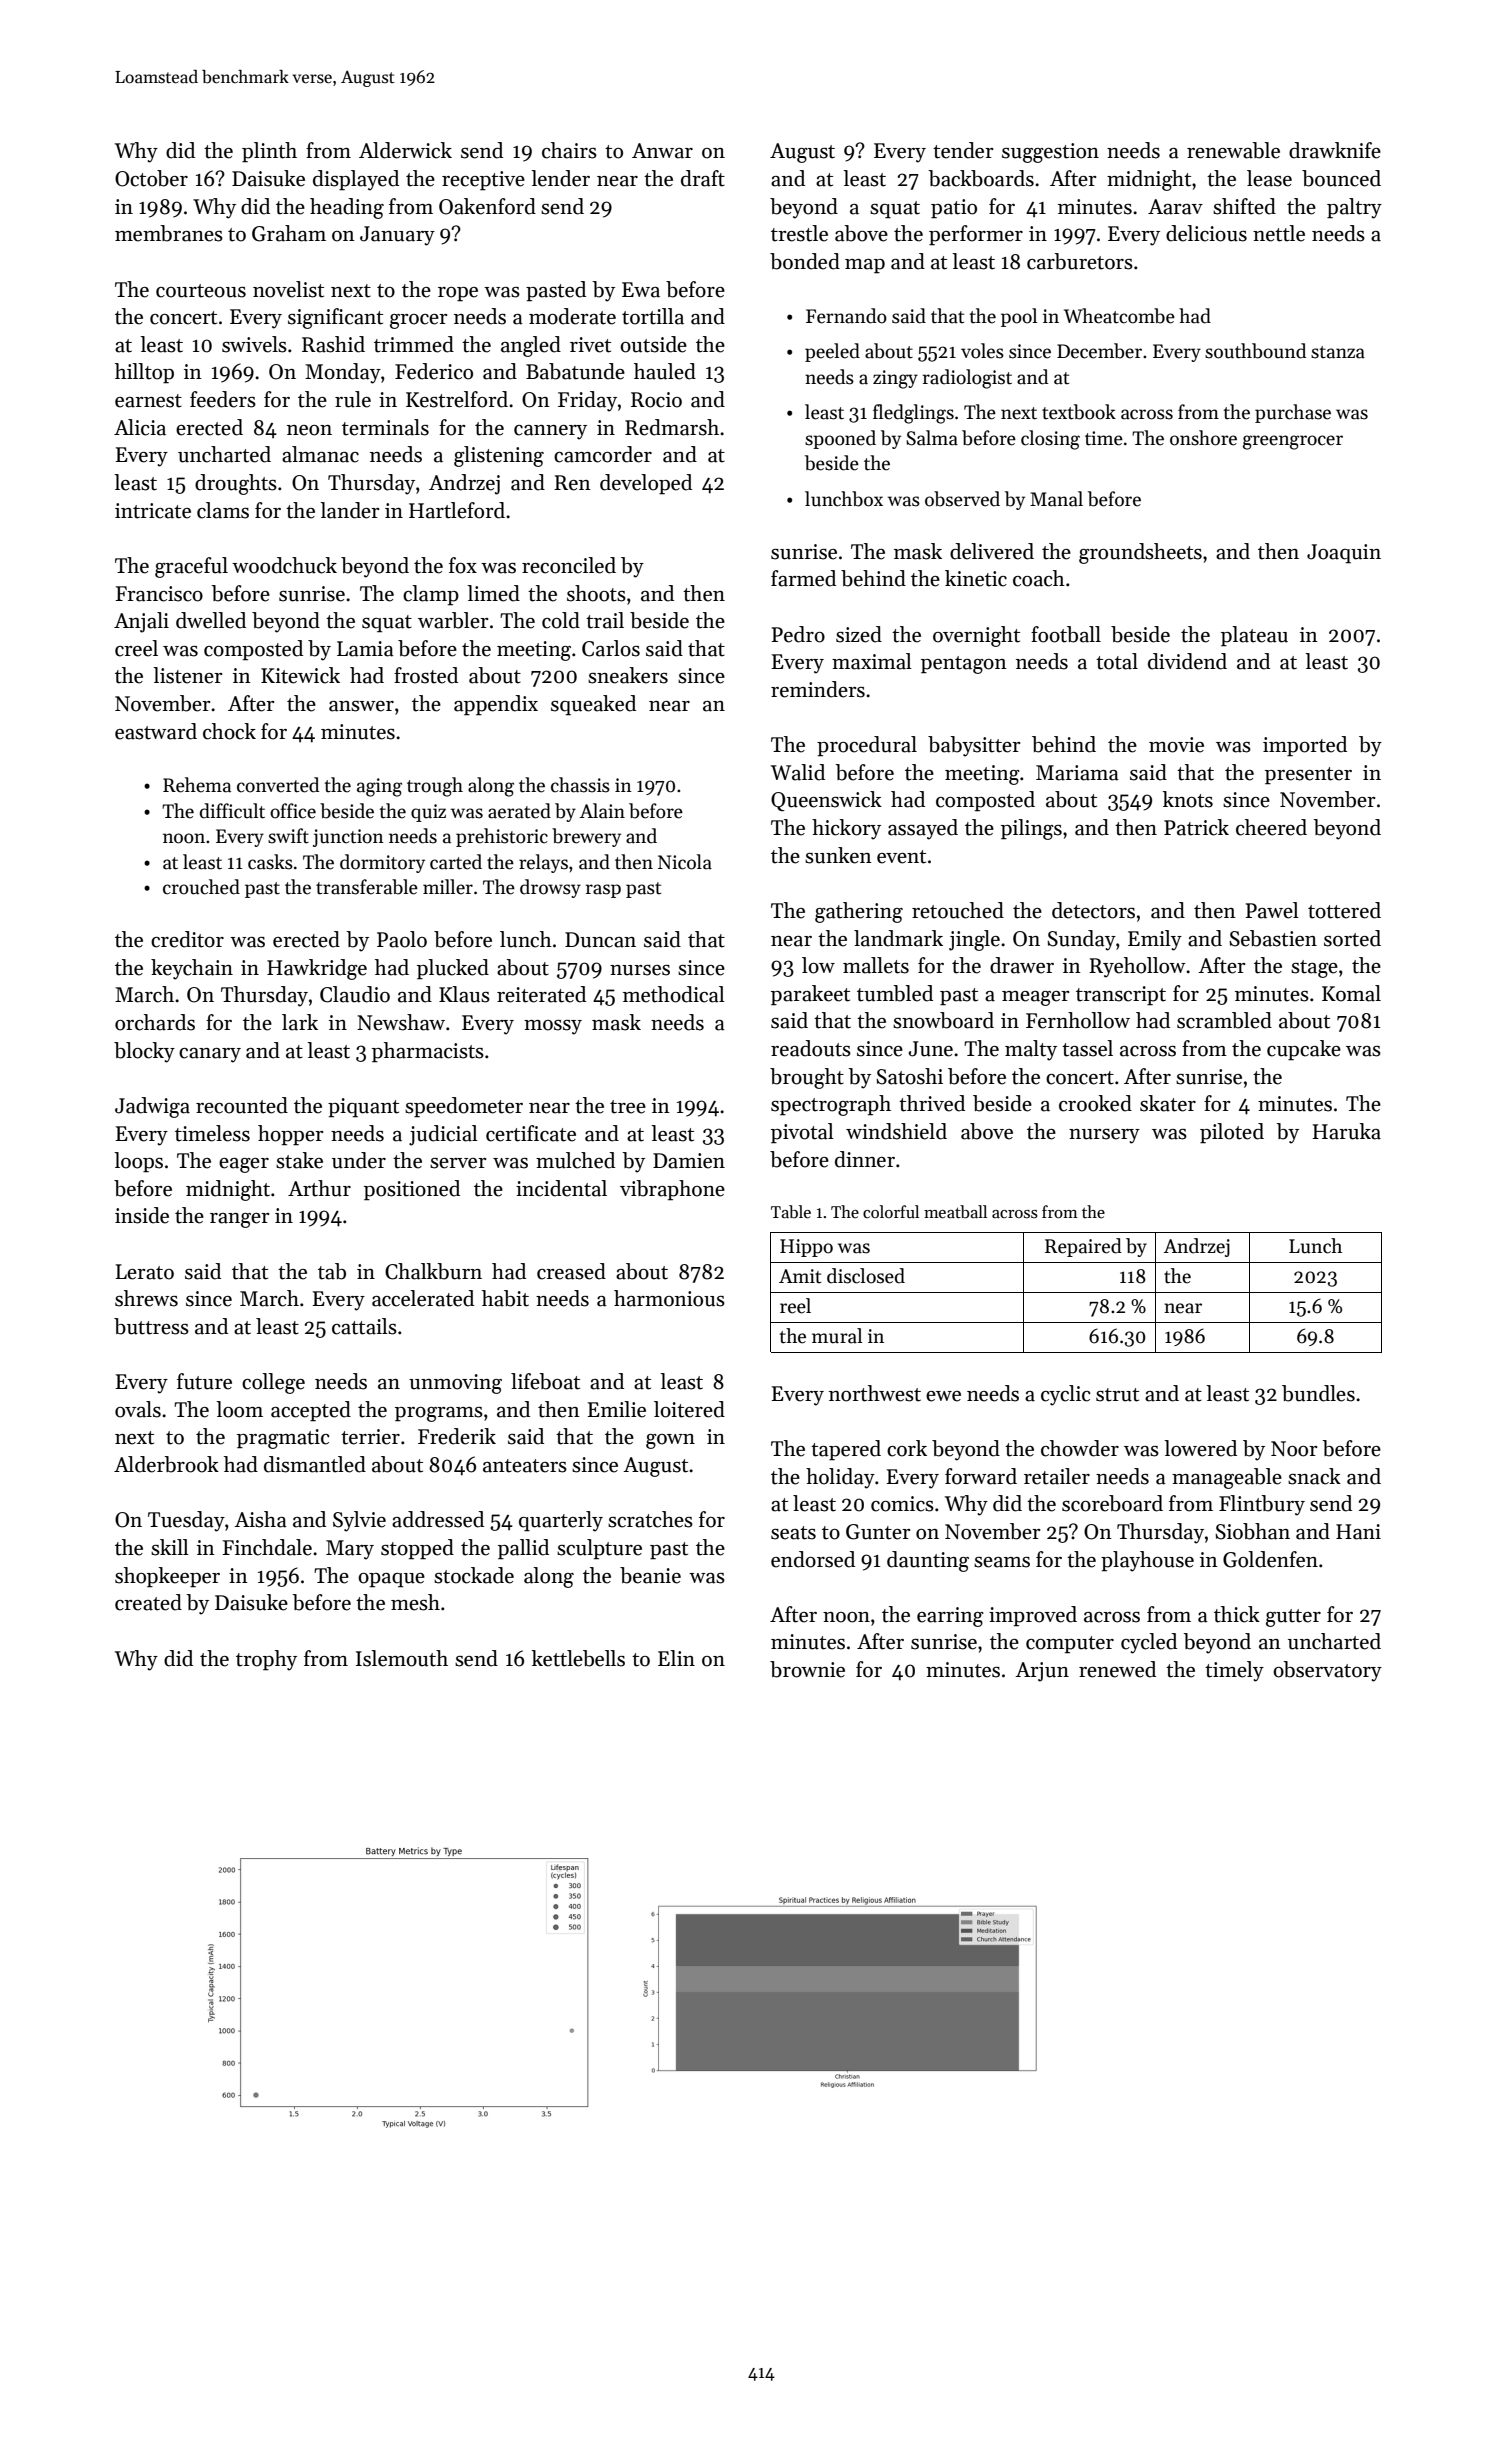 The height and width of the document is (2464, 1496). Describe the element at coordinates (1344, 910) in the document. I see `tottered` at that location.
